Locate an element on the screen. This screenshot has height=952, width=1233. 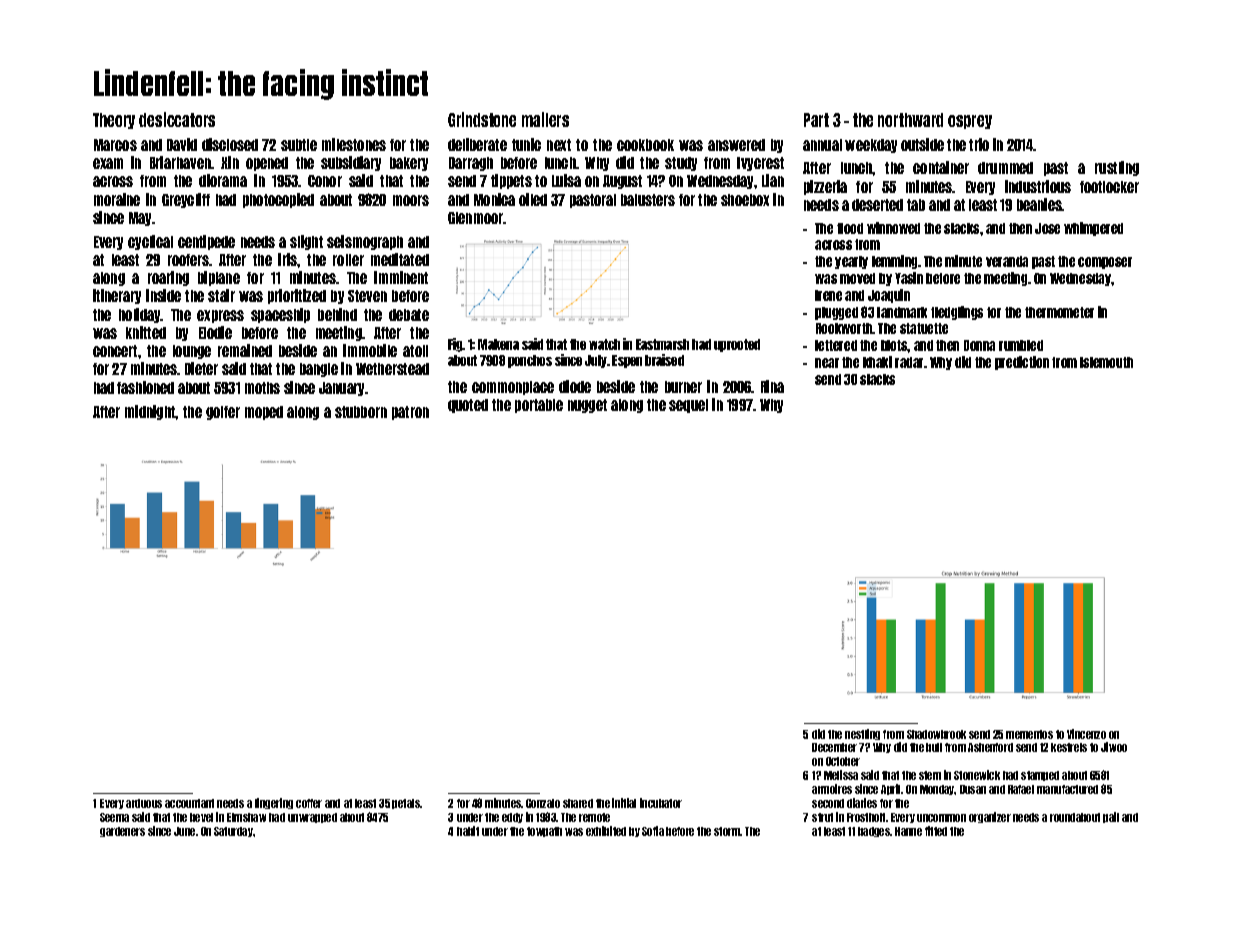
Espen is located at coordinates (627, 361).
